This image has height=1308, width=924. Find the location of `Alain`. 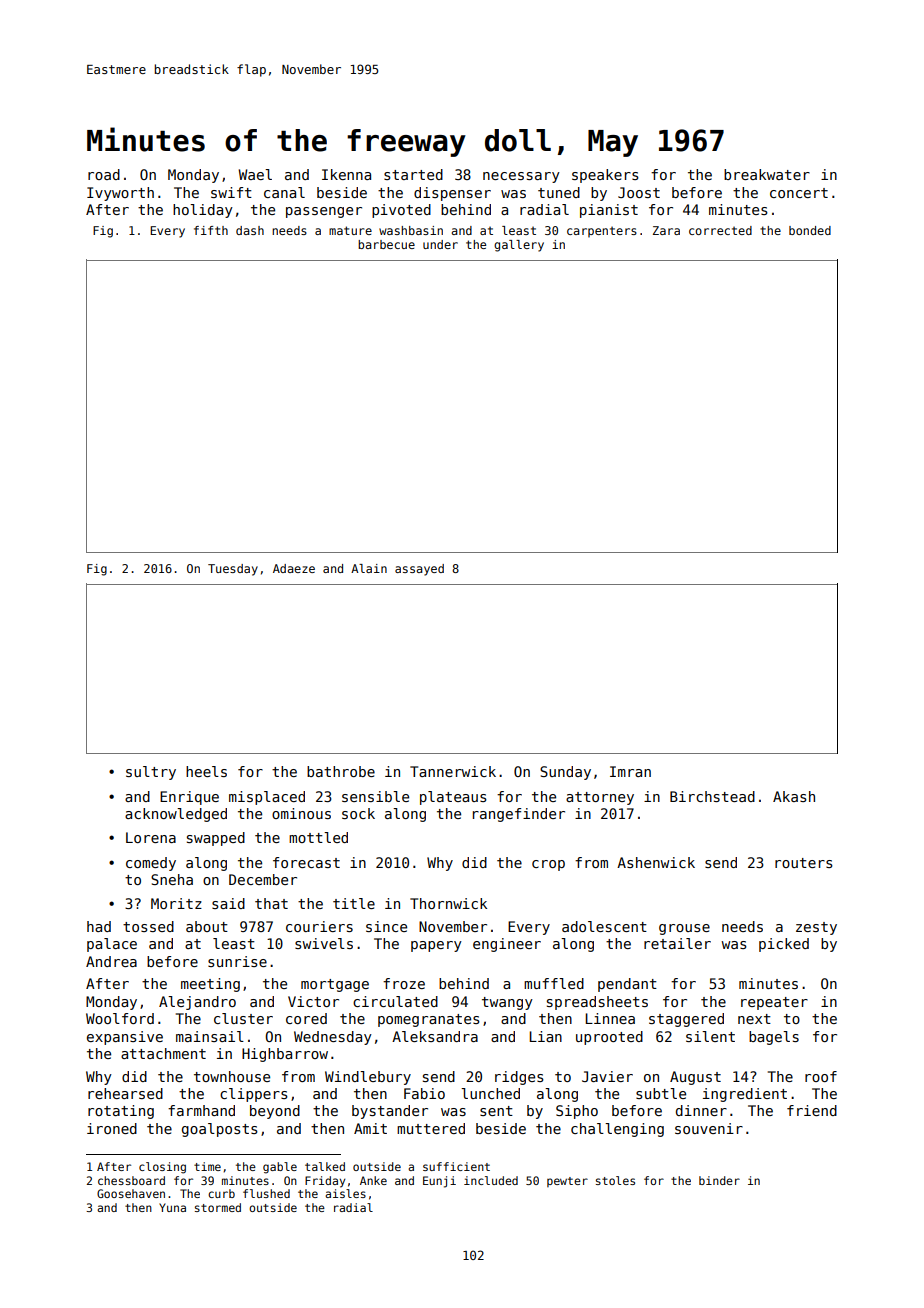

Alain is located at coordinates (369, 568).
